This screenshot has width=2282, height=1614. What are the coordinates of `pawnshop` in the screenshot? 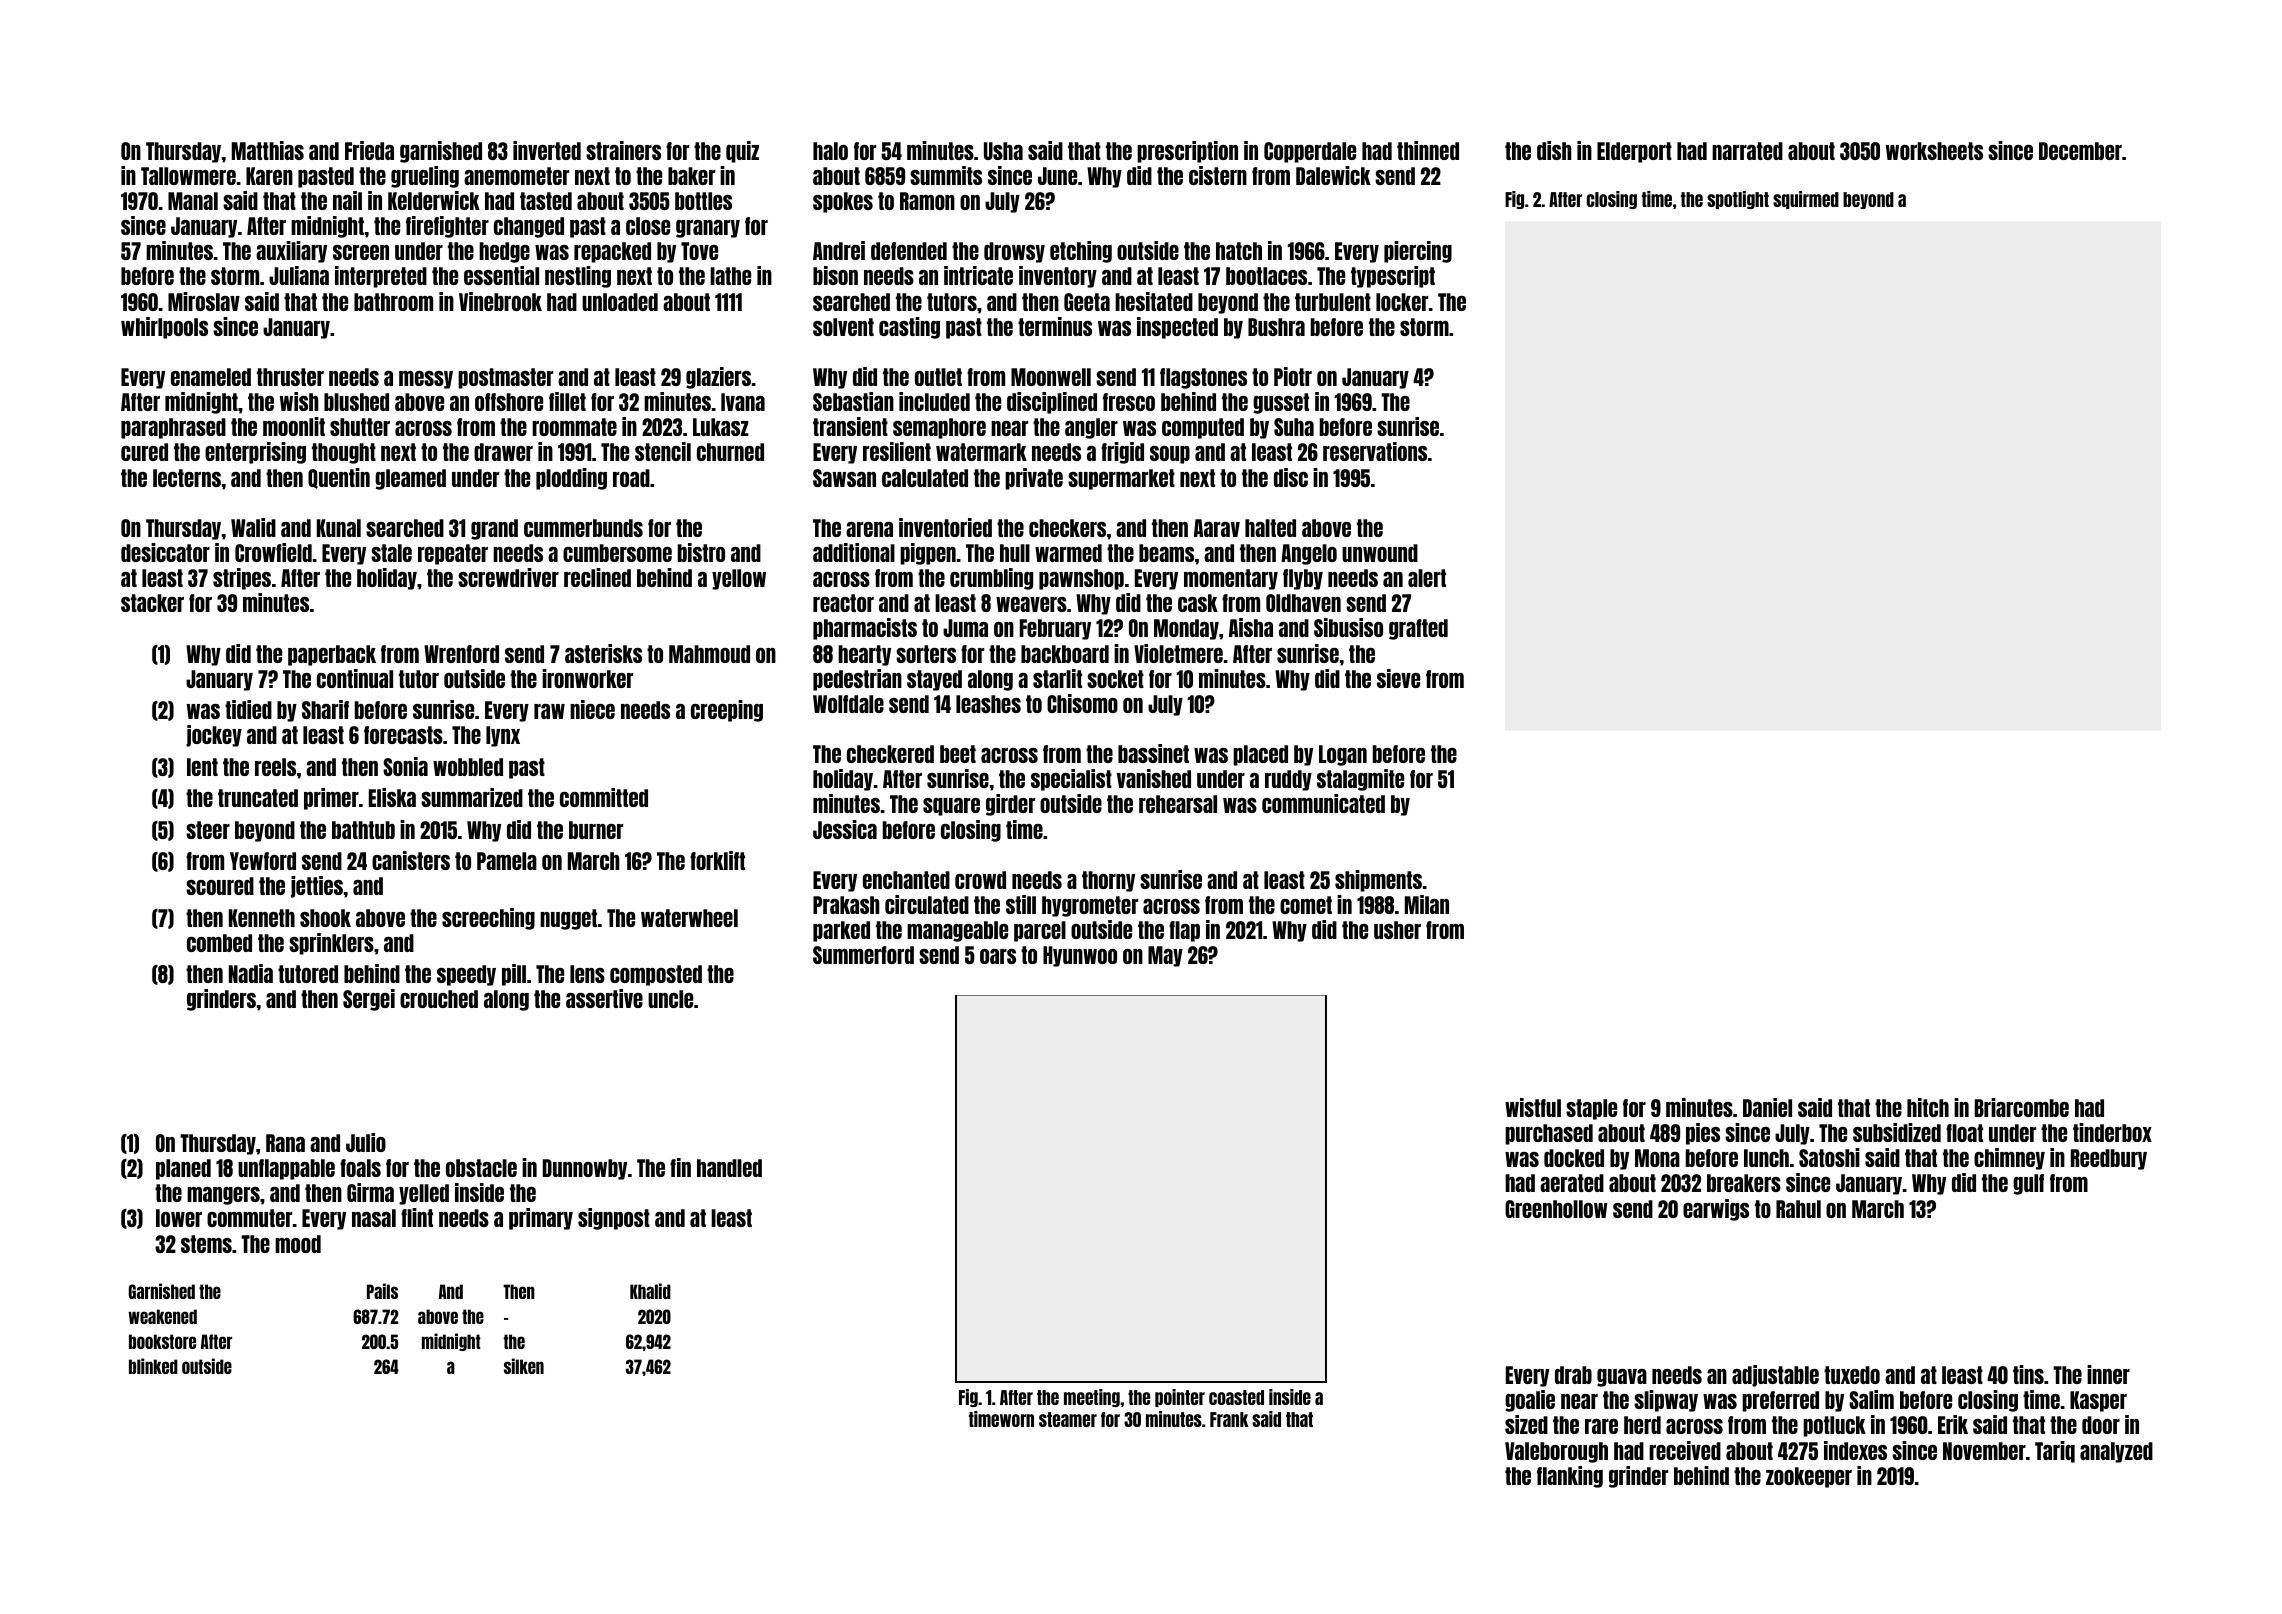 It's located at (1081, 579).
